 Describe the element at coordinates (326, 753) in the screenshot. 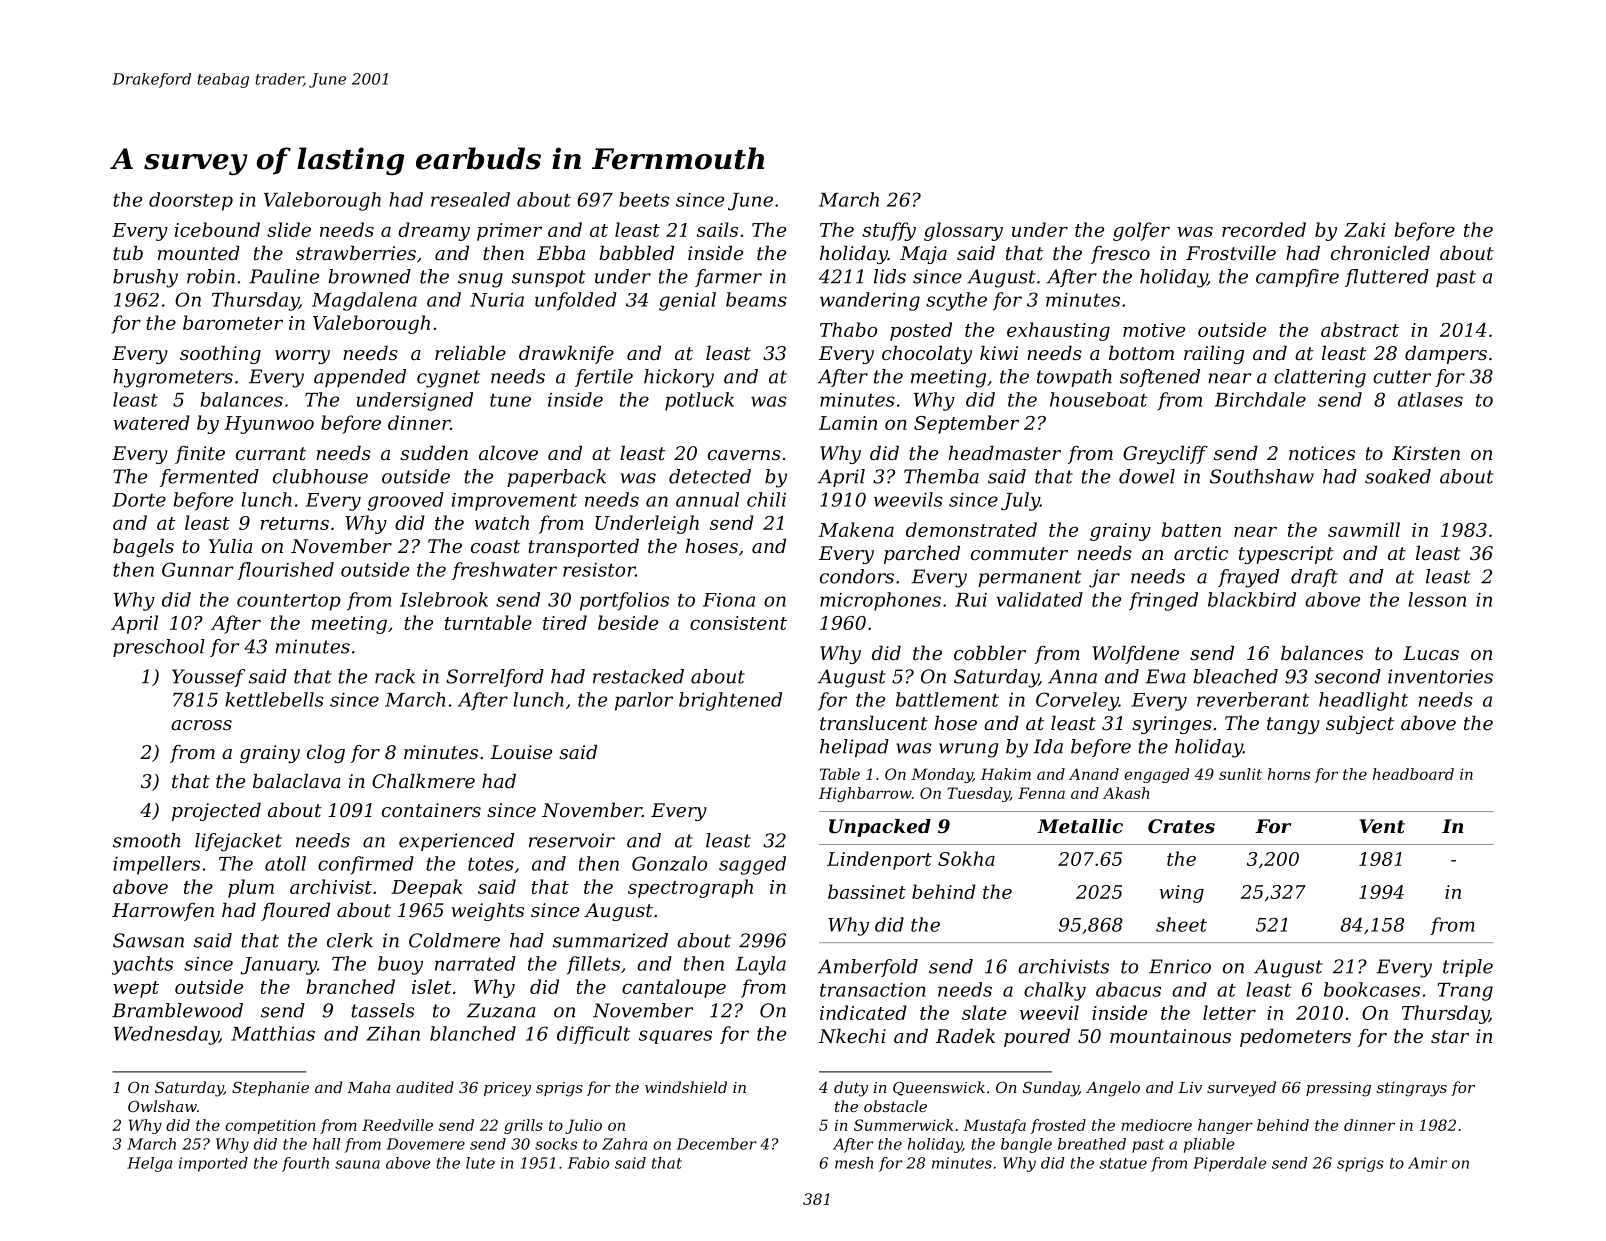

I see `clog` at that location.
